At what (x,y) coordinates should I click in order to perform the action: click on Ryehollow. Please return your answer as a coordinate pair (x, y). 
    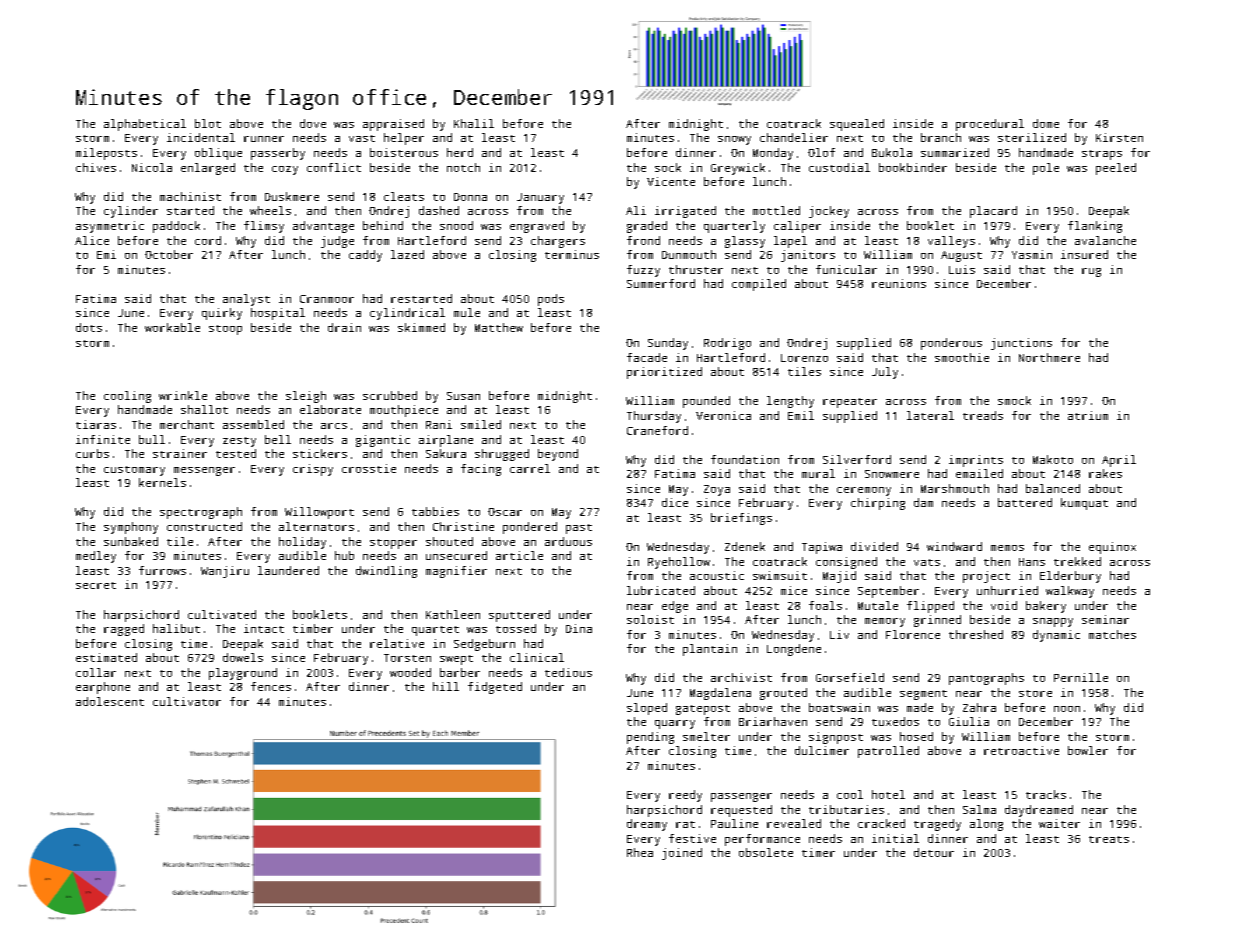
    Looking at the image, I should click on (679, 563).
